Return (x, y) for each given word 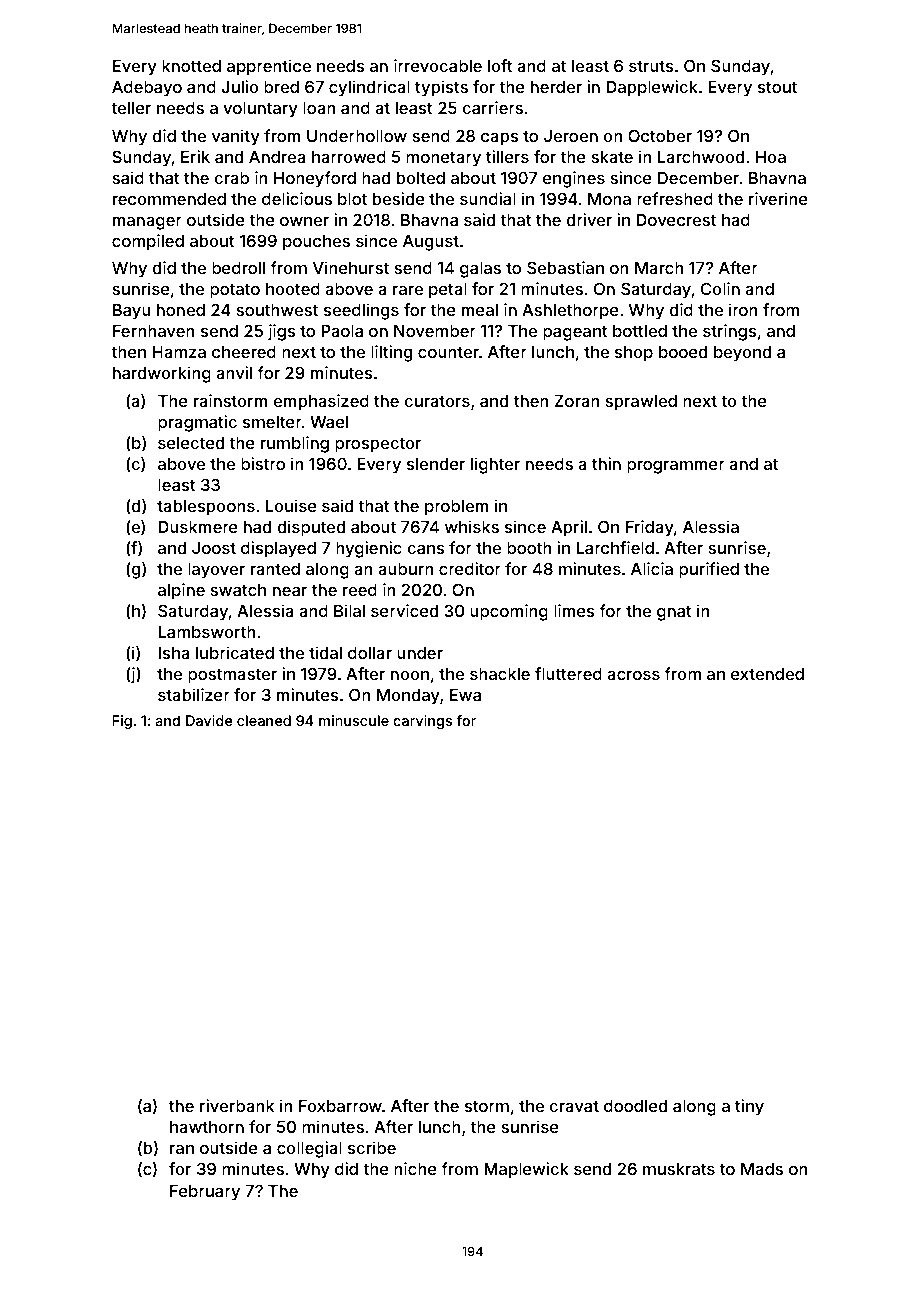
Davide (209, 720)
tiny (749, 1107)
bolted (421, 178)
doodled (635, 1106)
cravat (574, 1106)
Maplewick (526, 1170)
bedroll (238, 268)
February (205, 1193)
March (659, 268)
